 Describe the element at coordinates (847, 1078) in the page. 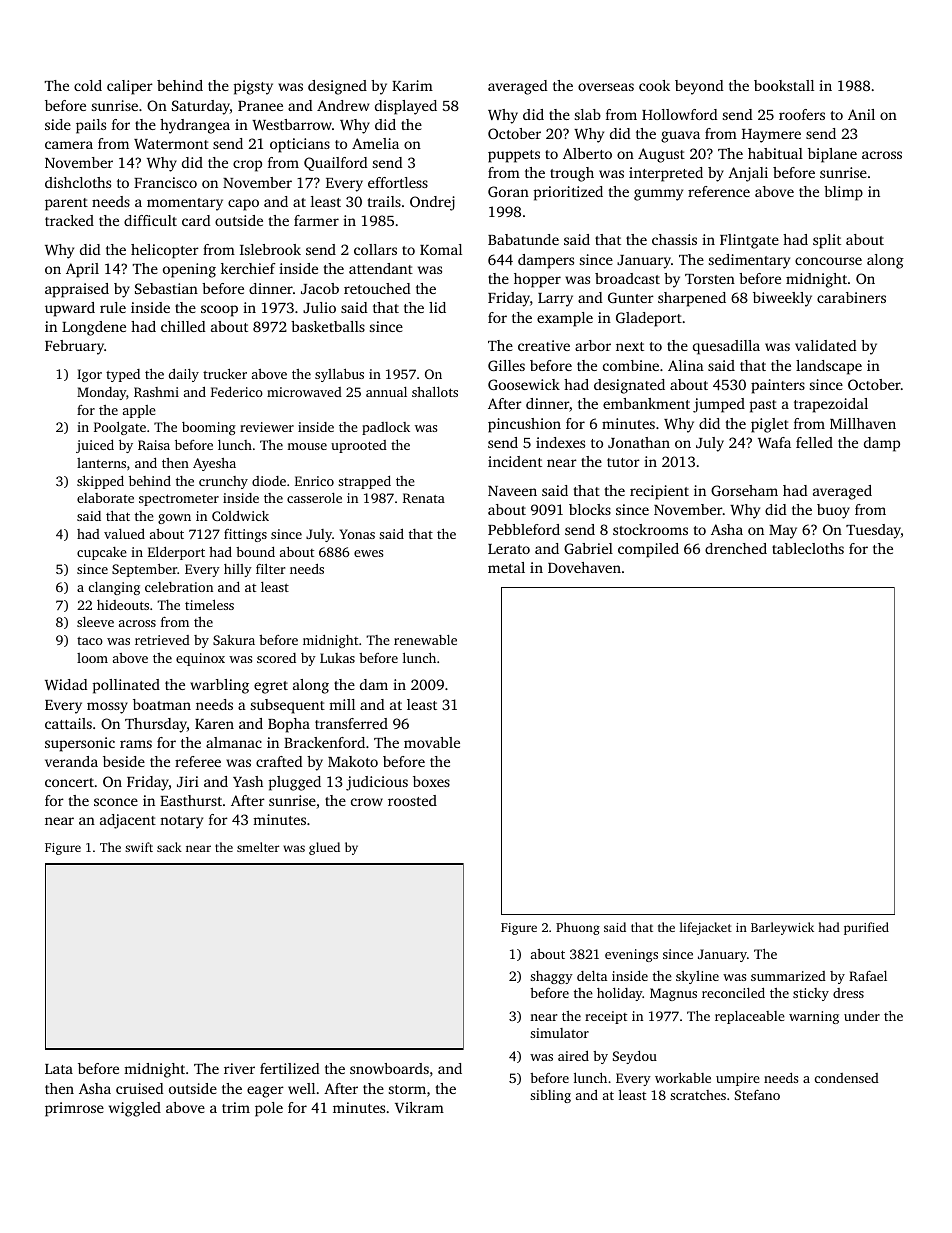

I see `condensed` at that location.
